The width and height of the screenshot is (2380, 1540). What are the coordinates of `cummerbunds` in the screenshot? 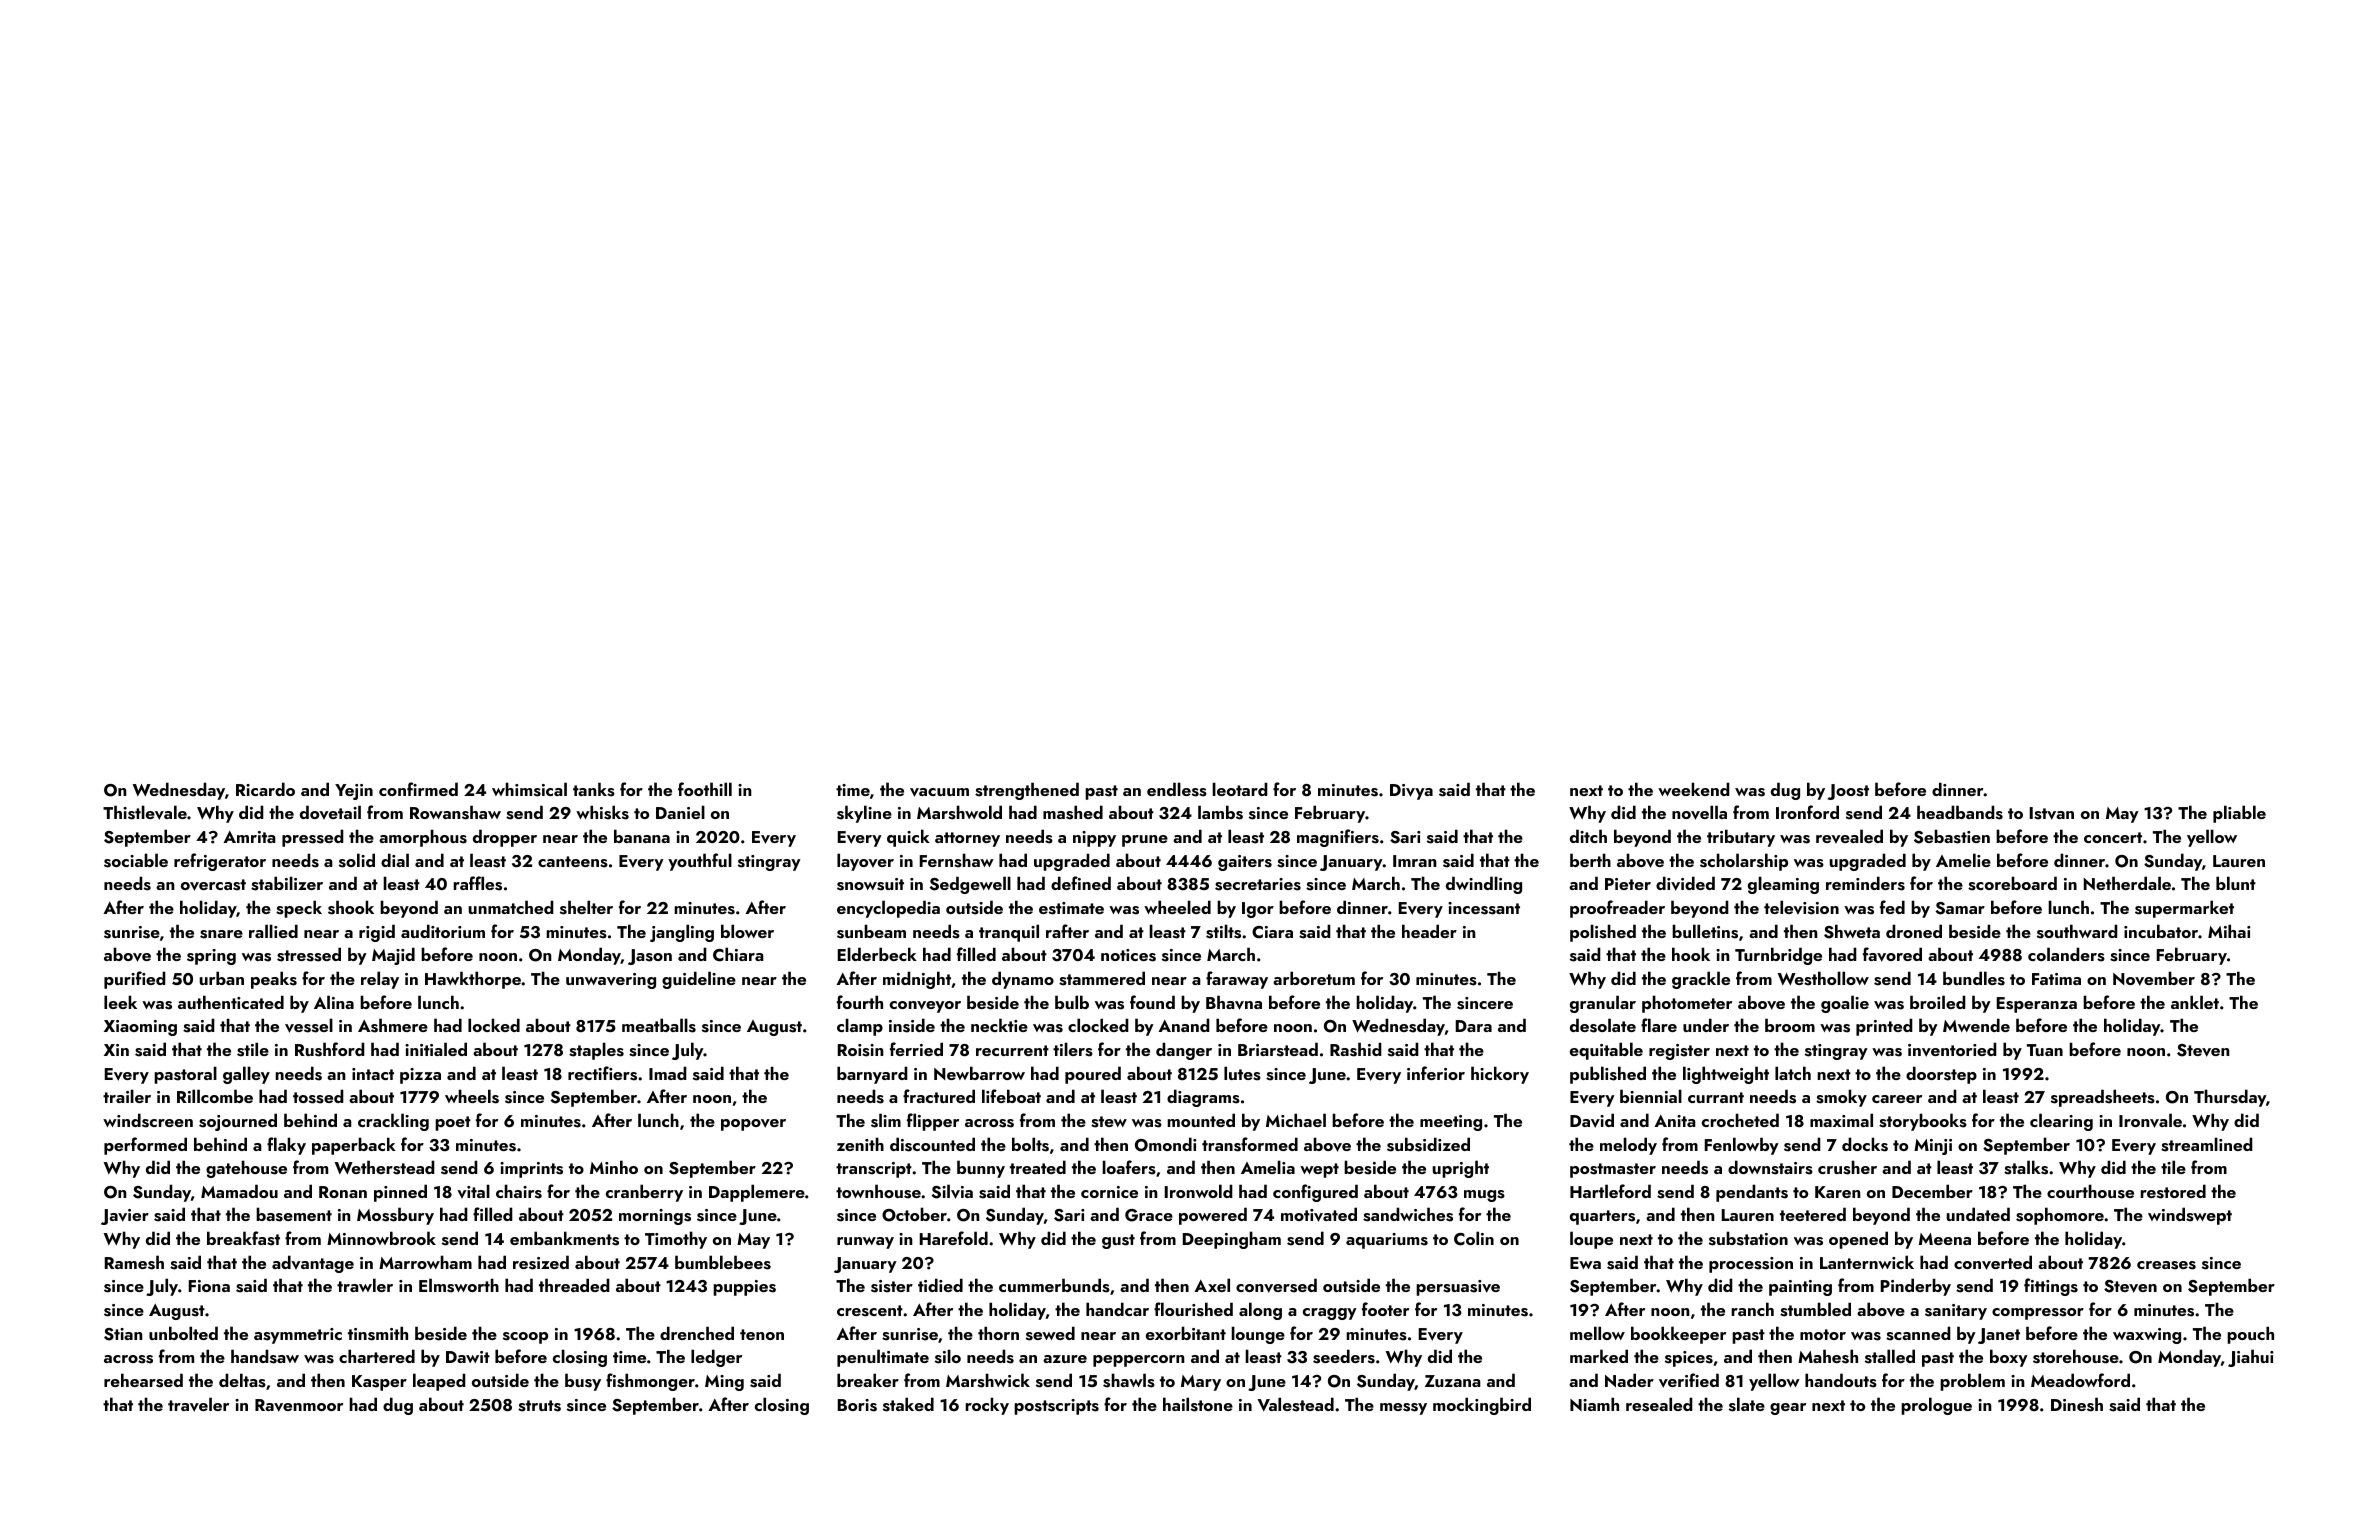 It's located at (1054, 1285).
